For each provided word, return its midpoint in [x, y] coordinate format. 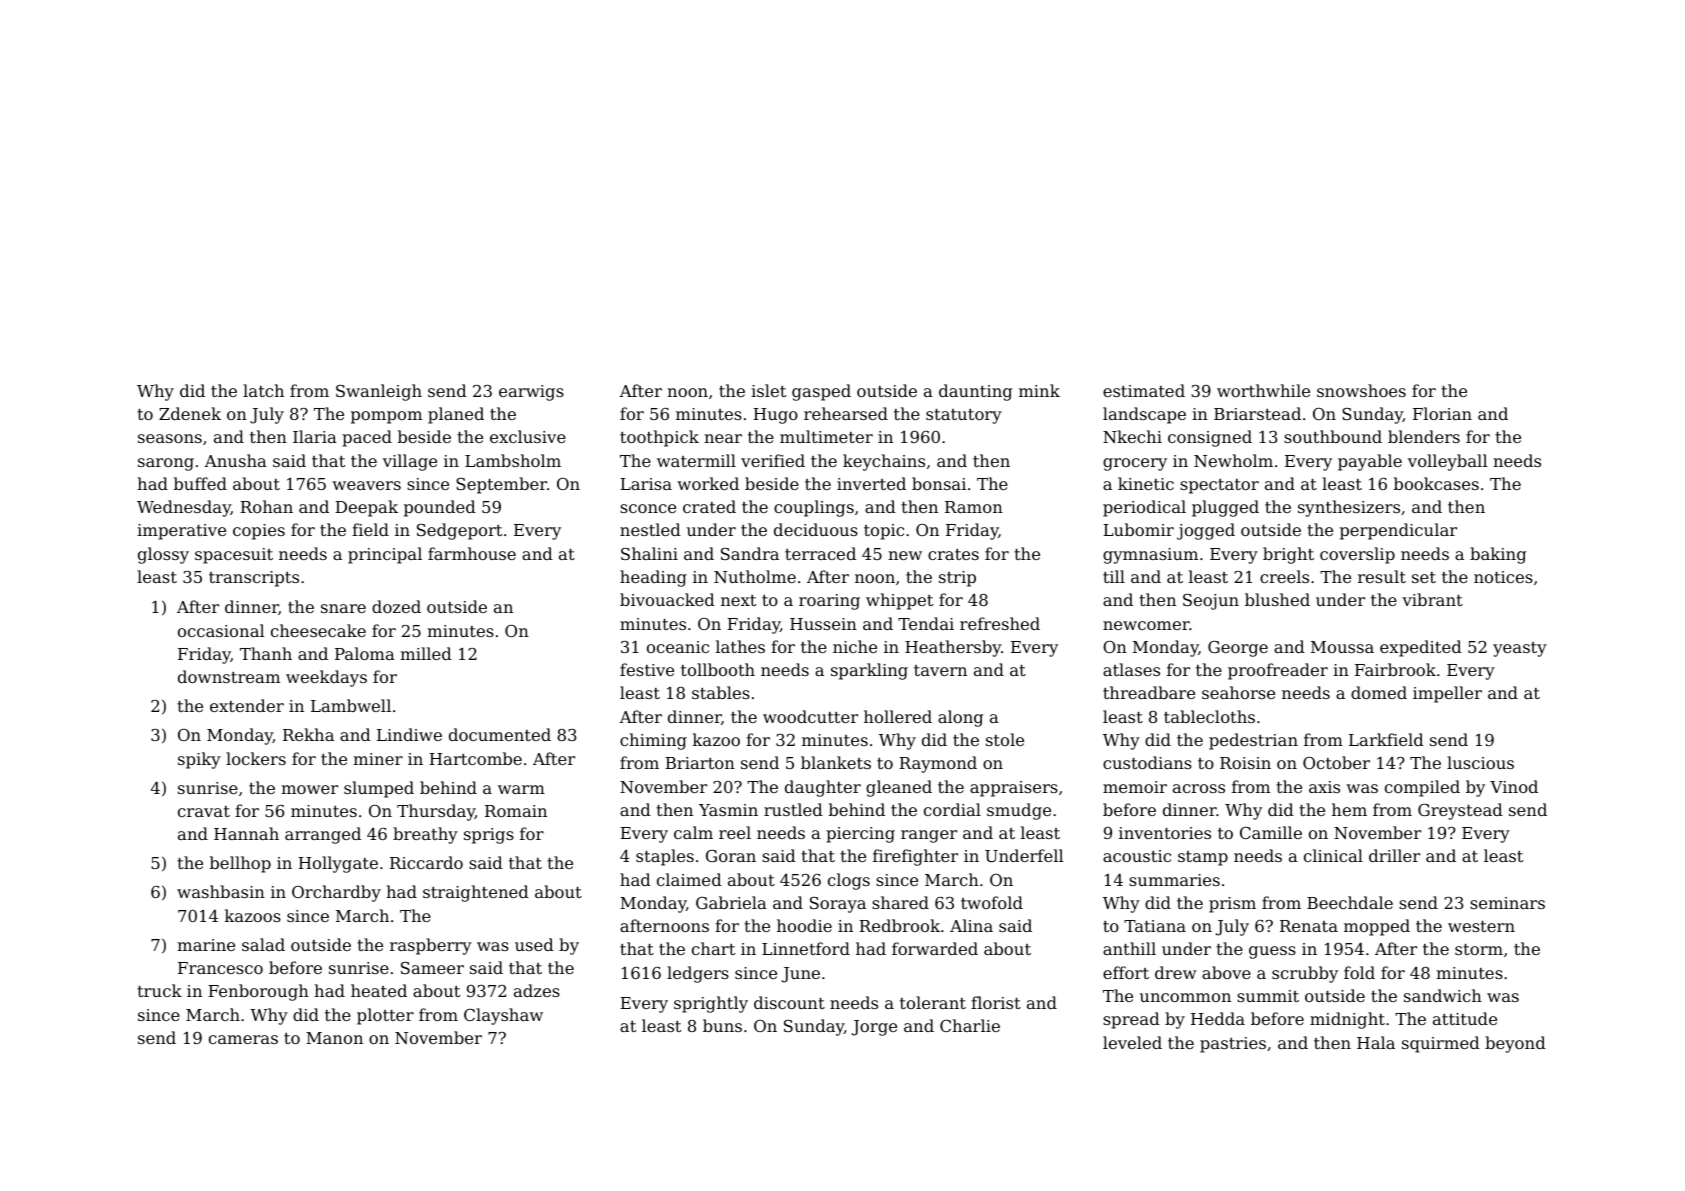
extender [247, 705]
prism [1232, 905]
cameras [243, 1039]
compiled [1422, 788]
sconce [648, 508]
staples [665, 857]
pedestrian [1253, 741]
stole [1005, 739]
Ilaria [315, 436]
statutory [964, 416]
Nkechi [1132, 436]
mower [309, 789]
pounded [440, 508]
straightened [476, 893]
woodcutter [810, 716]
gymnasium [1150, 556]
